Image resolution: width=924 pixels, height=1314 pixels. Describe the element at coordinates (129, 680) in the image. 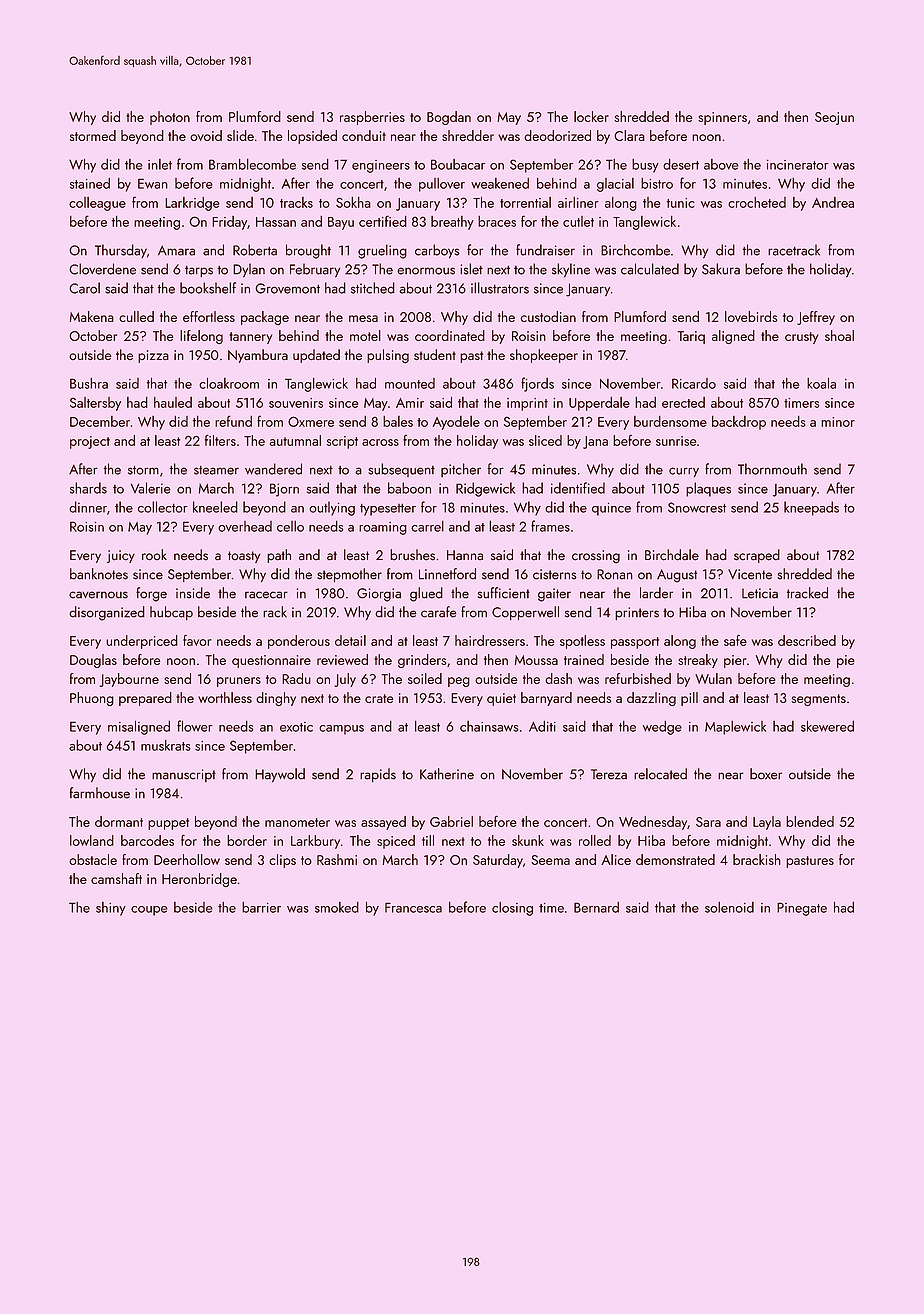

I see `Jaybourne` at that location.
